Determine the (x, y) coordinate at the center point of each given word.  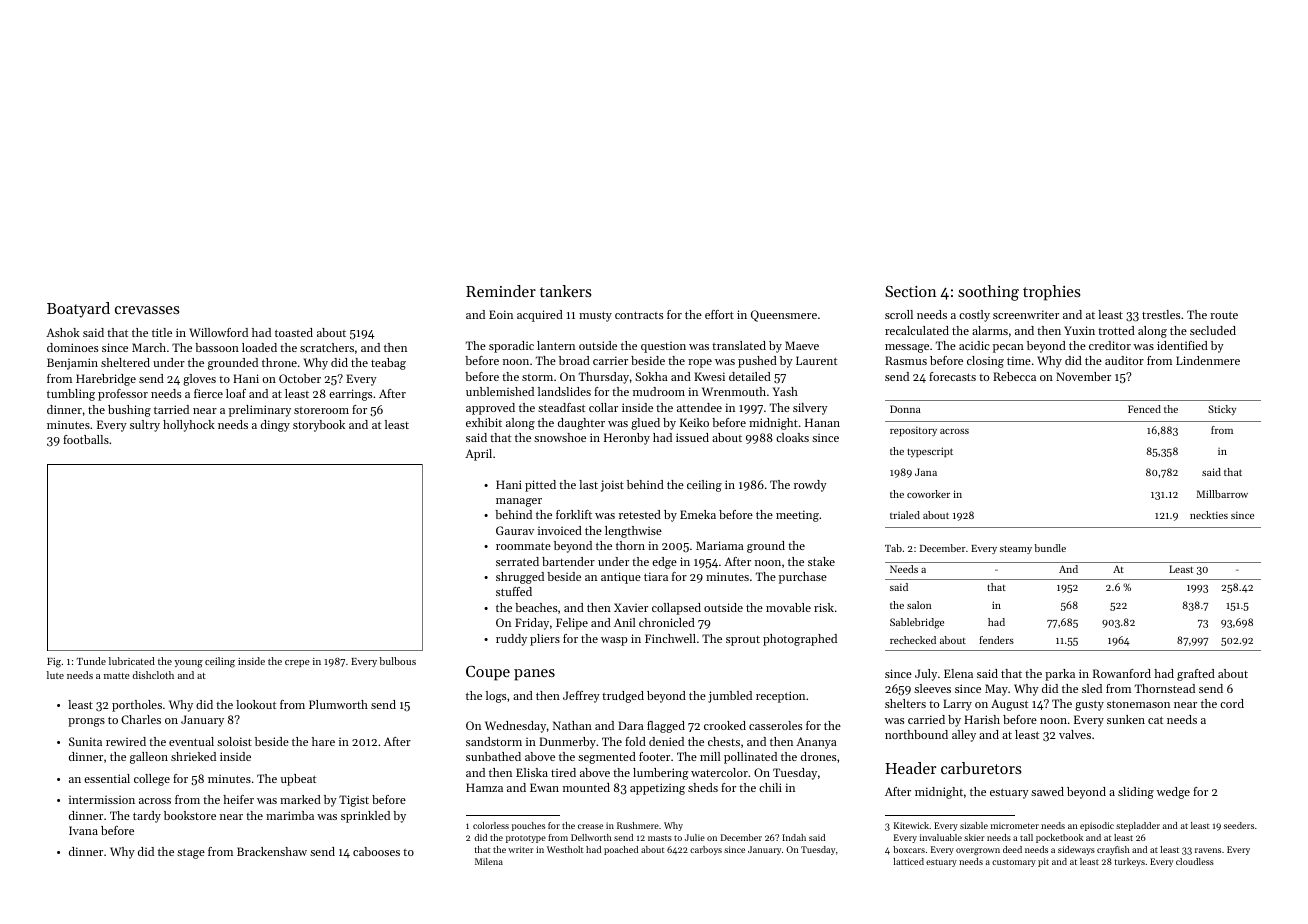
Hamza (484, 787)
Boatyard (78, 310)
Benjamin (72, 364)
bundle (1050, 548)
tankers (566, 291)
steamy (1016, 550)
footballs (86, 439)
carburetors (981, 768)
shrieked (193, 756)
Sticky (1222, 410)
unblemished (500, 391)
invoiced (560, 530)
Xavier (631, 607)
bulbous (397, 661)
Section (911, 291)
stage (191, 853)
